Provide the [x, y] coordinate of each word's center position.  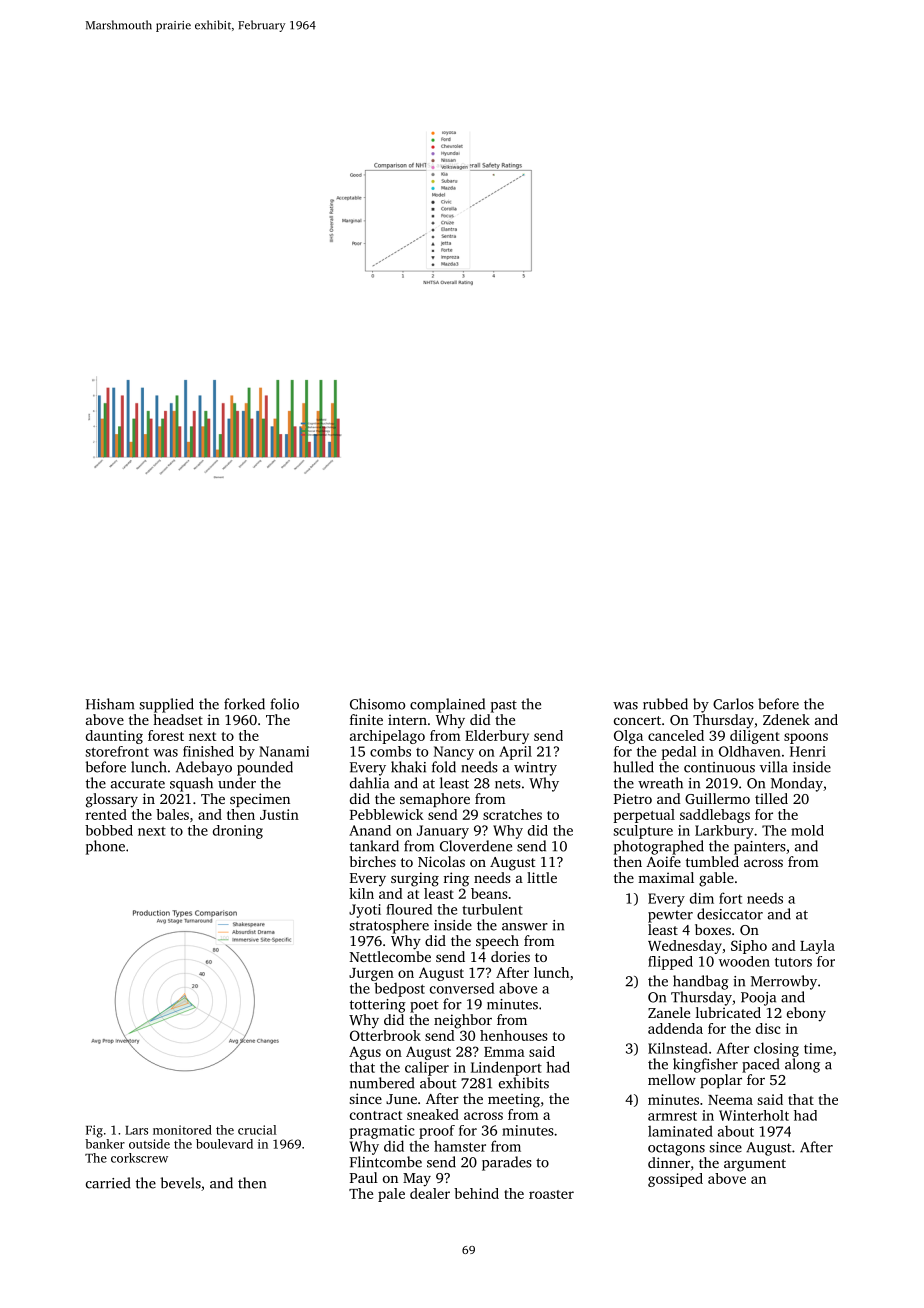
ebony [806, 1014]
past [504, 706]
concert [637, 720]
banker [105, 1144]
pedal [678, 753]
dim [702, 898]
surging [415, 879]
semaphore [435, 800]
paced [760, 1065]
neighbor [463, 1021]
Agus [365, 1053]
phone [105, 847]
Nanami [284, 751]
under [237, 783]
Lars [136, 1130]
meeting [514, 1100]
